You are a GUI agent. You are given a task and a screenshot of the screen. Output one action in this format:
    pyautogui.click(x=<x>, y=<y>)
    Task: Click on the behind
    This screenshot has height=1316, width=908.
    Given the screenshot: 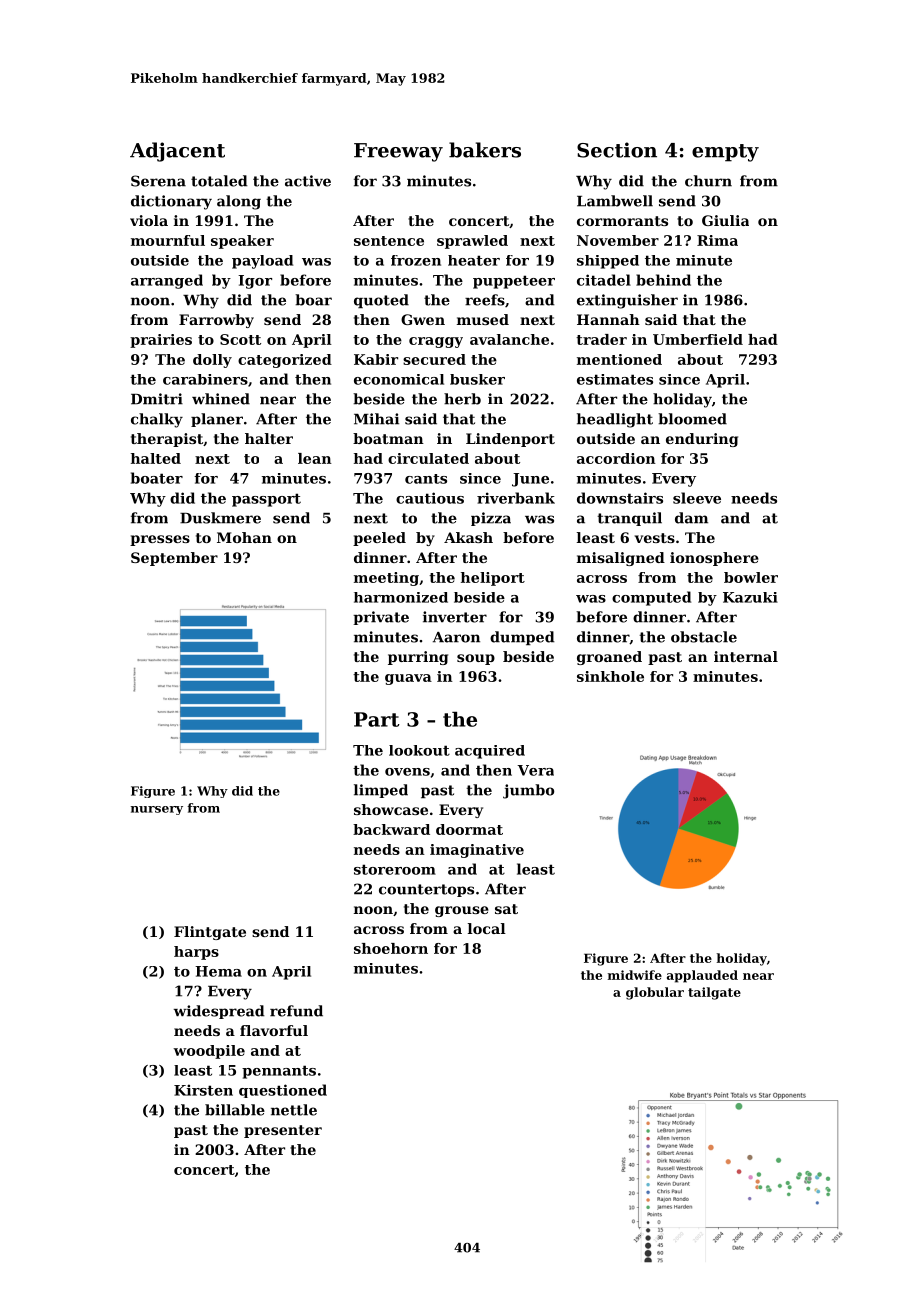 What is the action you would take?
    pyautogui.click(x=663, y=280)
